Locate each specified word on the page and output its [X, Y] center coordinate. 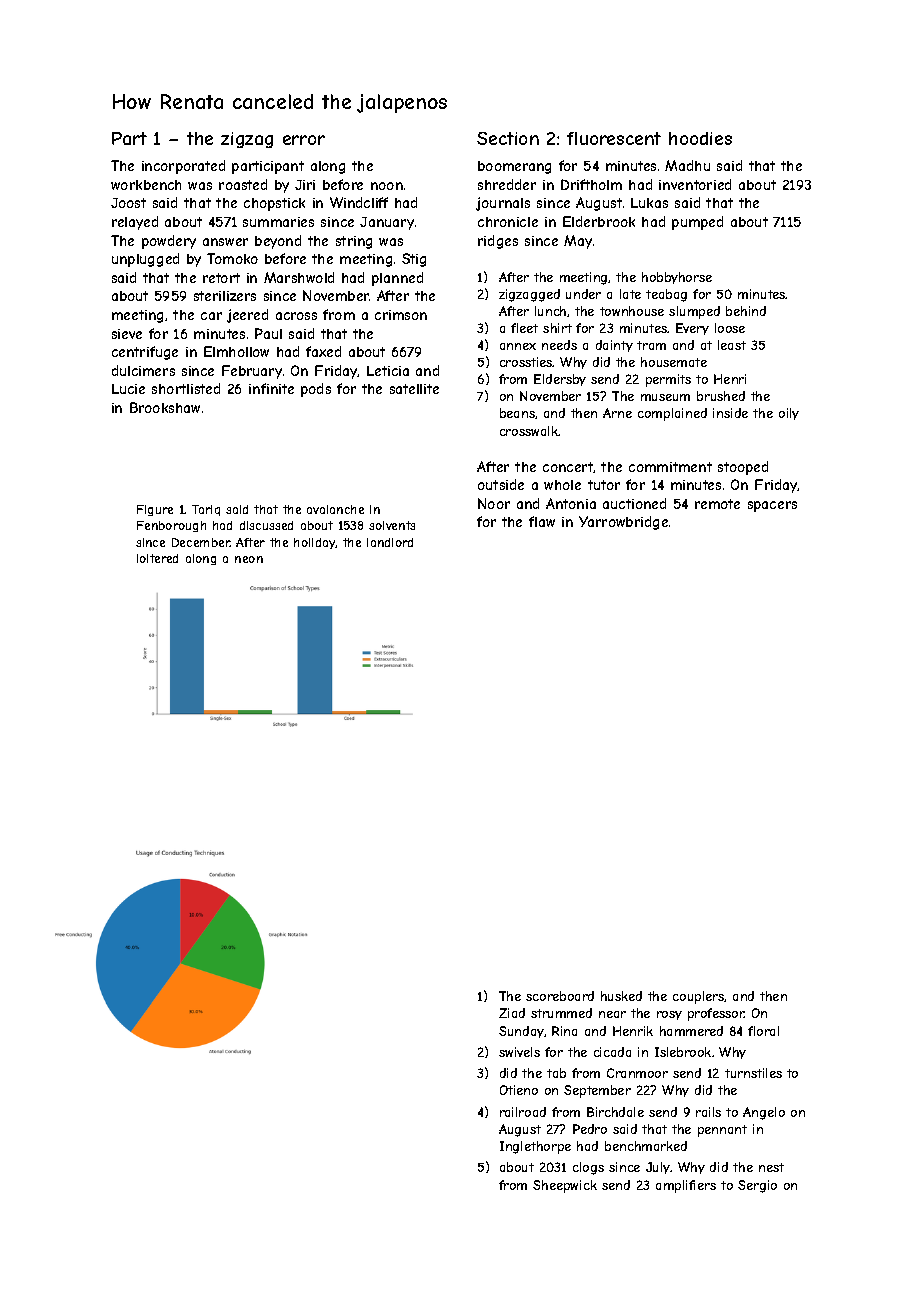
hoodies [700, 138]
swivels [519, 1052]
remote [717, 504]
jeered [247, 316]
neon [249, 559]
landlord [390, 542]
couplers [699, 997]
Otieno [519, 1090]
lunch [550, 311]
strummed [561, 1013]
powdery [169, 242]
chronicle [508, 222]
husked [621, 996]
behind [746, 311]
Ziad [512, 1013]
